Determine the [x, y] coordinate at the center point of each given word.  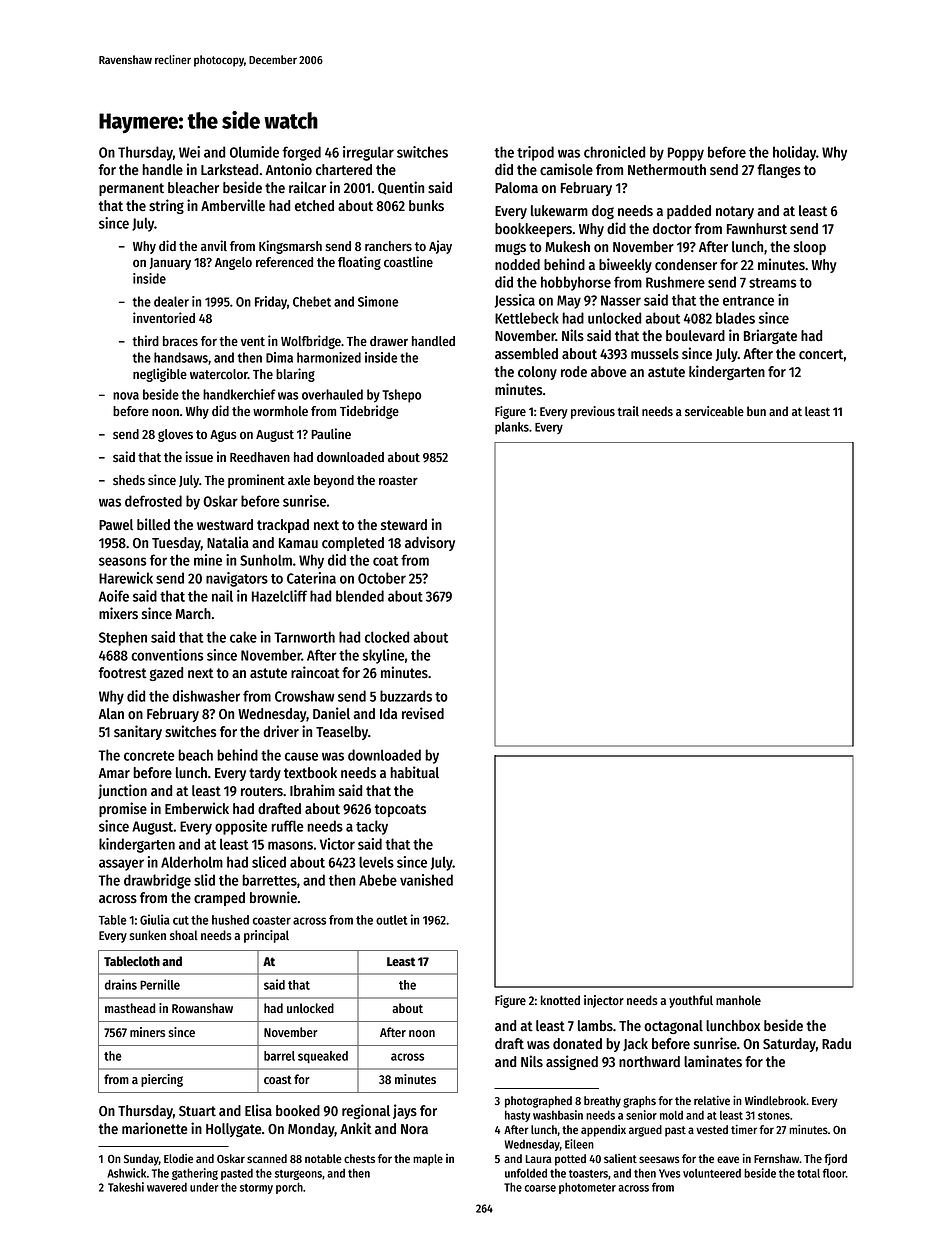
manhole [738, 1000]
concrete [149, 756]
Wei [189, 152]
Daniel [331, 713]
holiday [794, 153]
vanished [426, 880]
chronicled [615, 152]
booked [298, 1111]
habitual [414, 772]
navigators [237, 579]
